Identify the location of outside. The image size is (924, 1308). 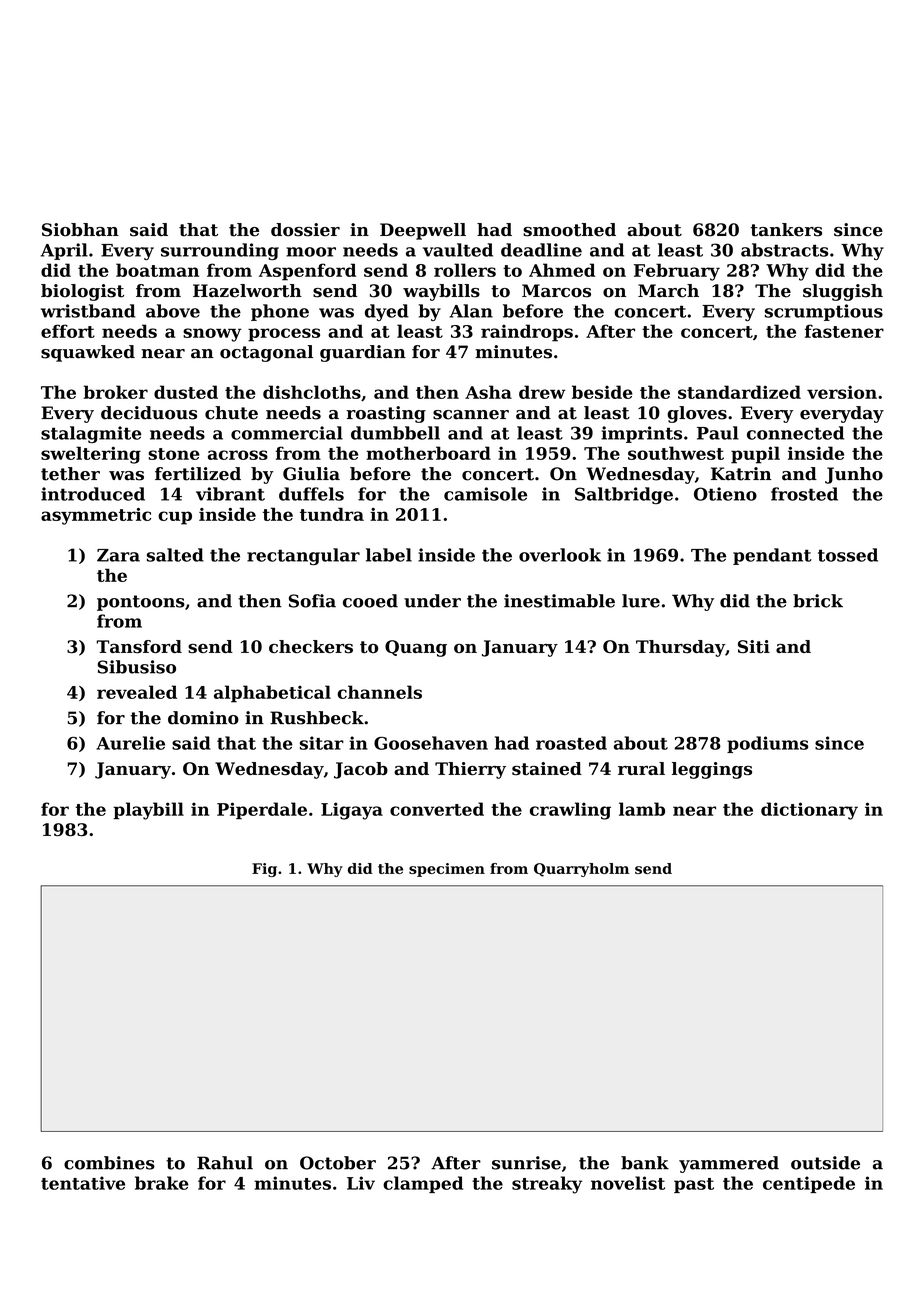
(825, 1163).
